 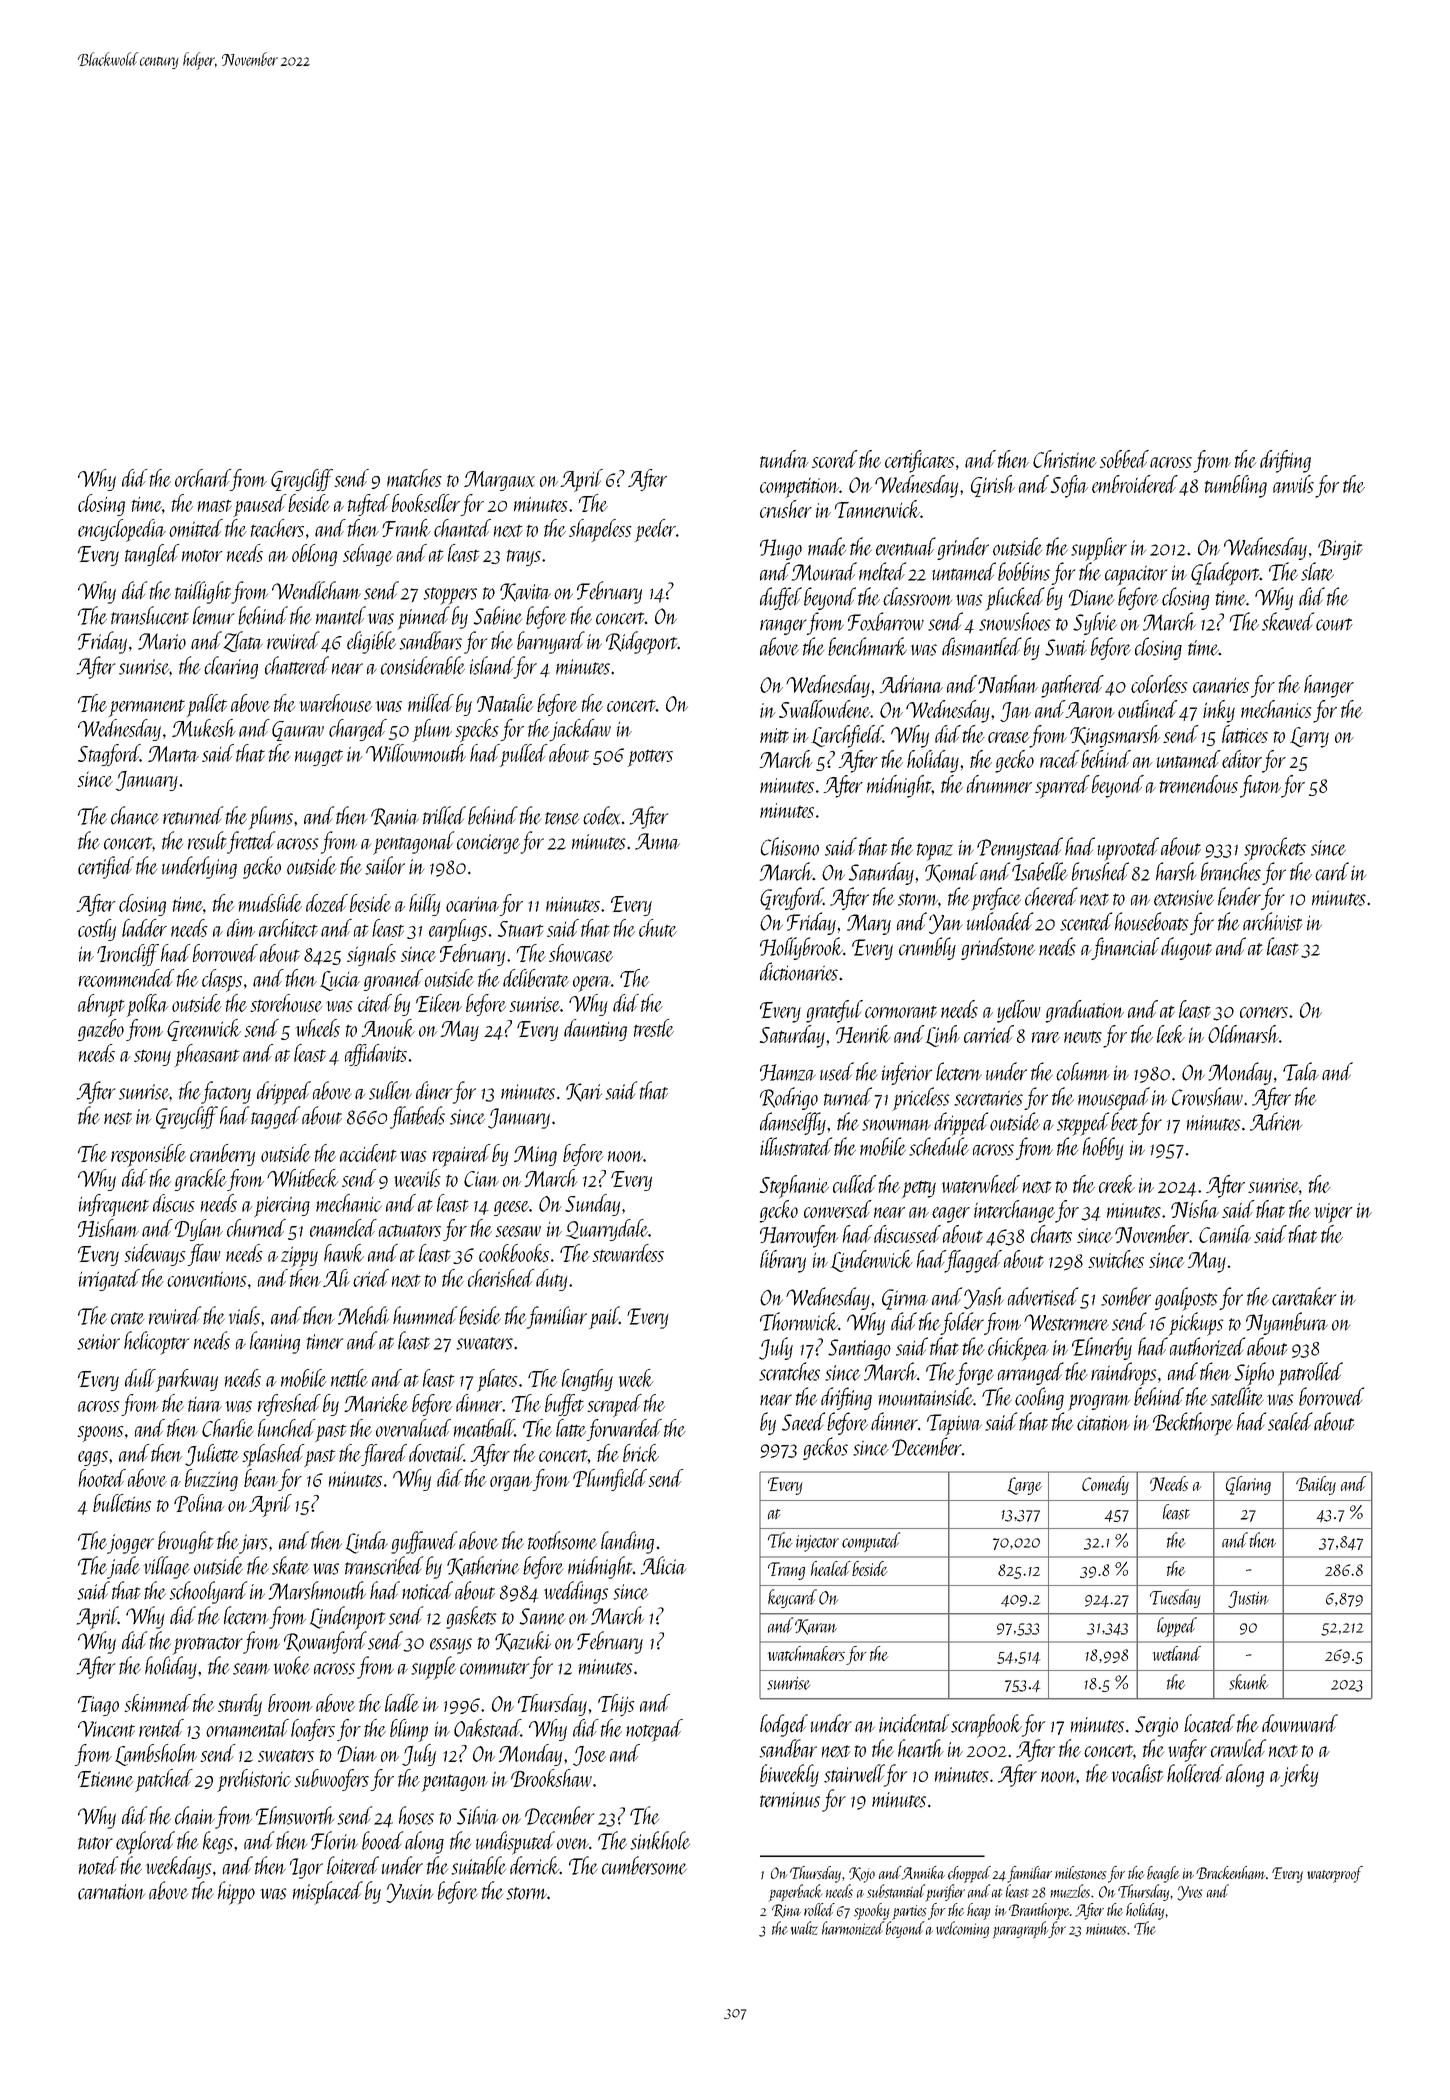 I want to click on Rodrigo, so click(x=789, y=1098).
